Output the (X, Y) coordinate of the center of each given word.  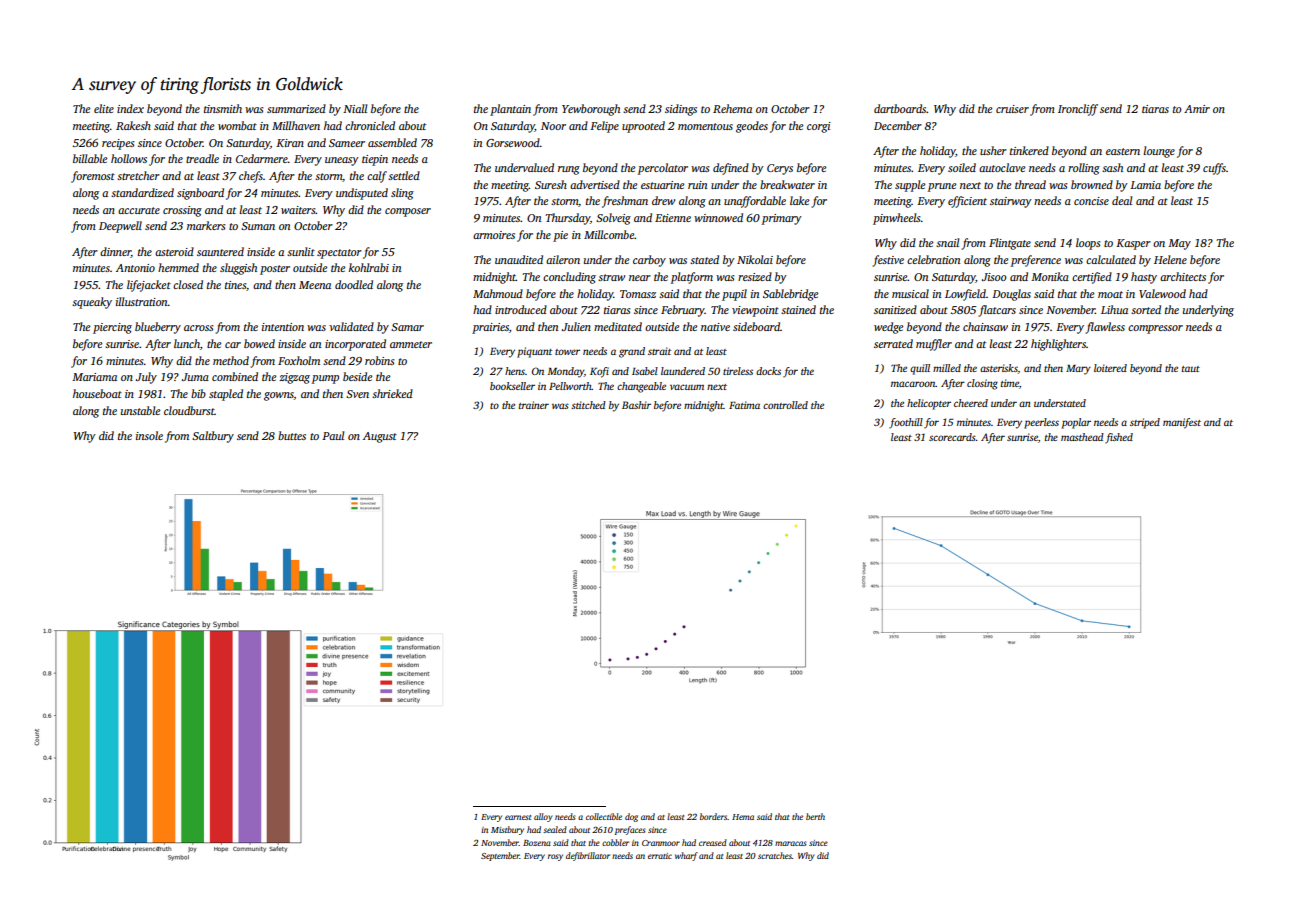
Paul (333, 435)
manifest (1182, 423)
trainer (534, 405)
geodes (752, 127)
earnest (518, 817)
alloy (543, 817)
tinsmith (223, 108)
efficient (967, 202)
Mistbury (507, 830)
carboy (649, 261)
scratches (775, 855)
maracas (790, 843)
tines (235, 285)
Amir (1197, 109)
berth (815, 816)
